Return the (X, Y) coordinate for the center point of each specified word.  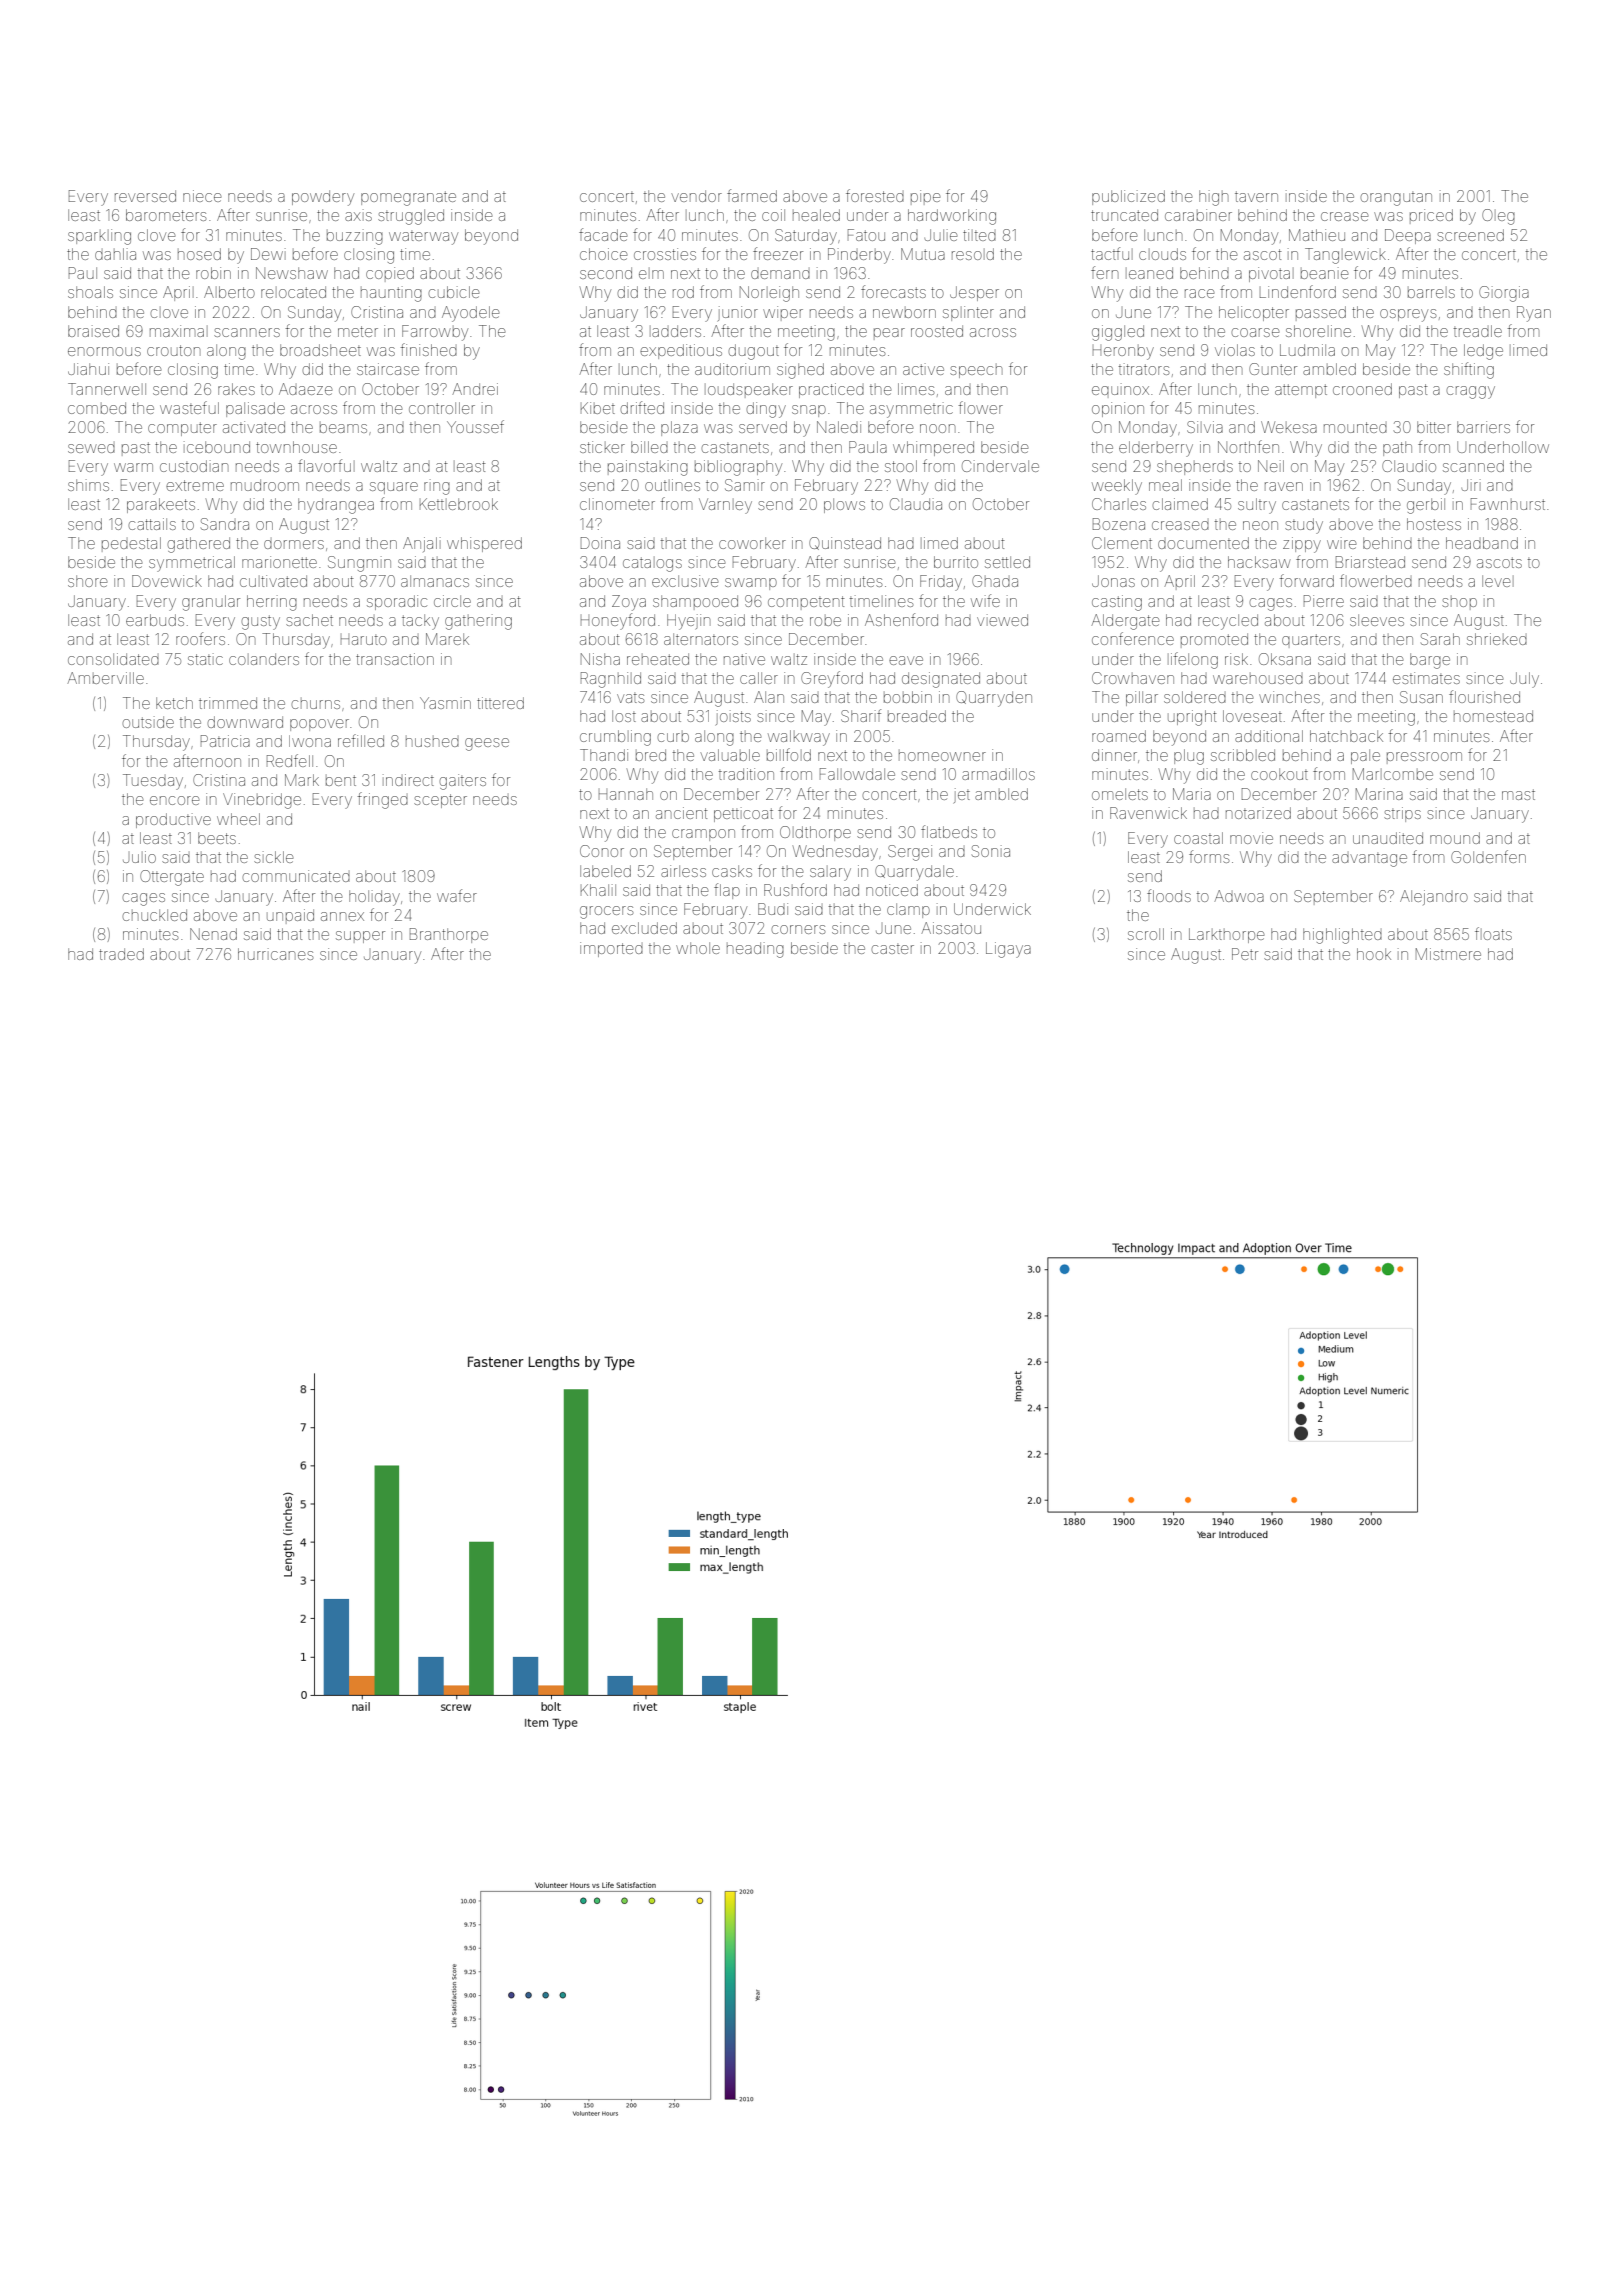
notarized (1258, 813)
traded (121, 954)
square (394, 488)
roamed (1119, 736)
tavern (1256, 196)
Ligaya (1008, 950)
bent (341, 780)
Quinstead (845, 543)
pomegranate (408, 198)
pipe (925, 197)
